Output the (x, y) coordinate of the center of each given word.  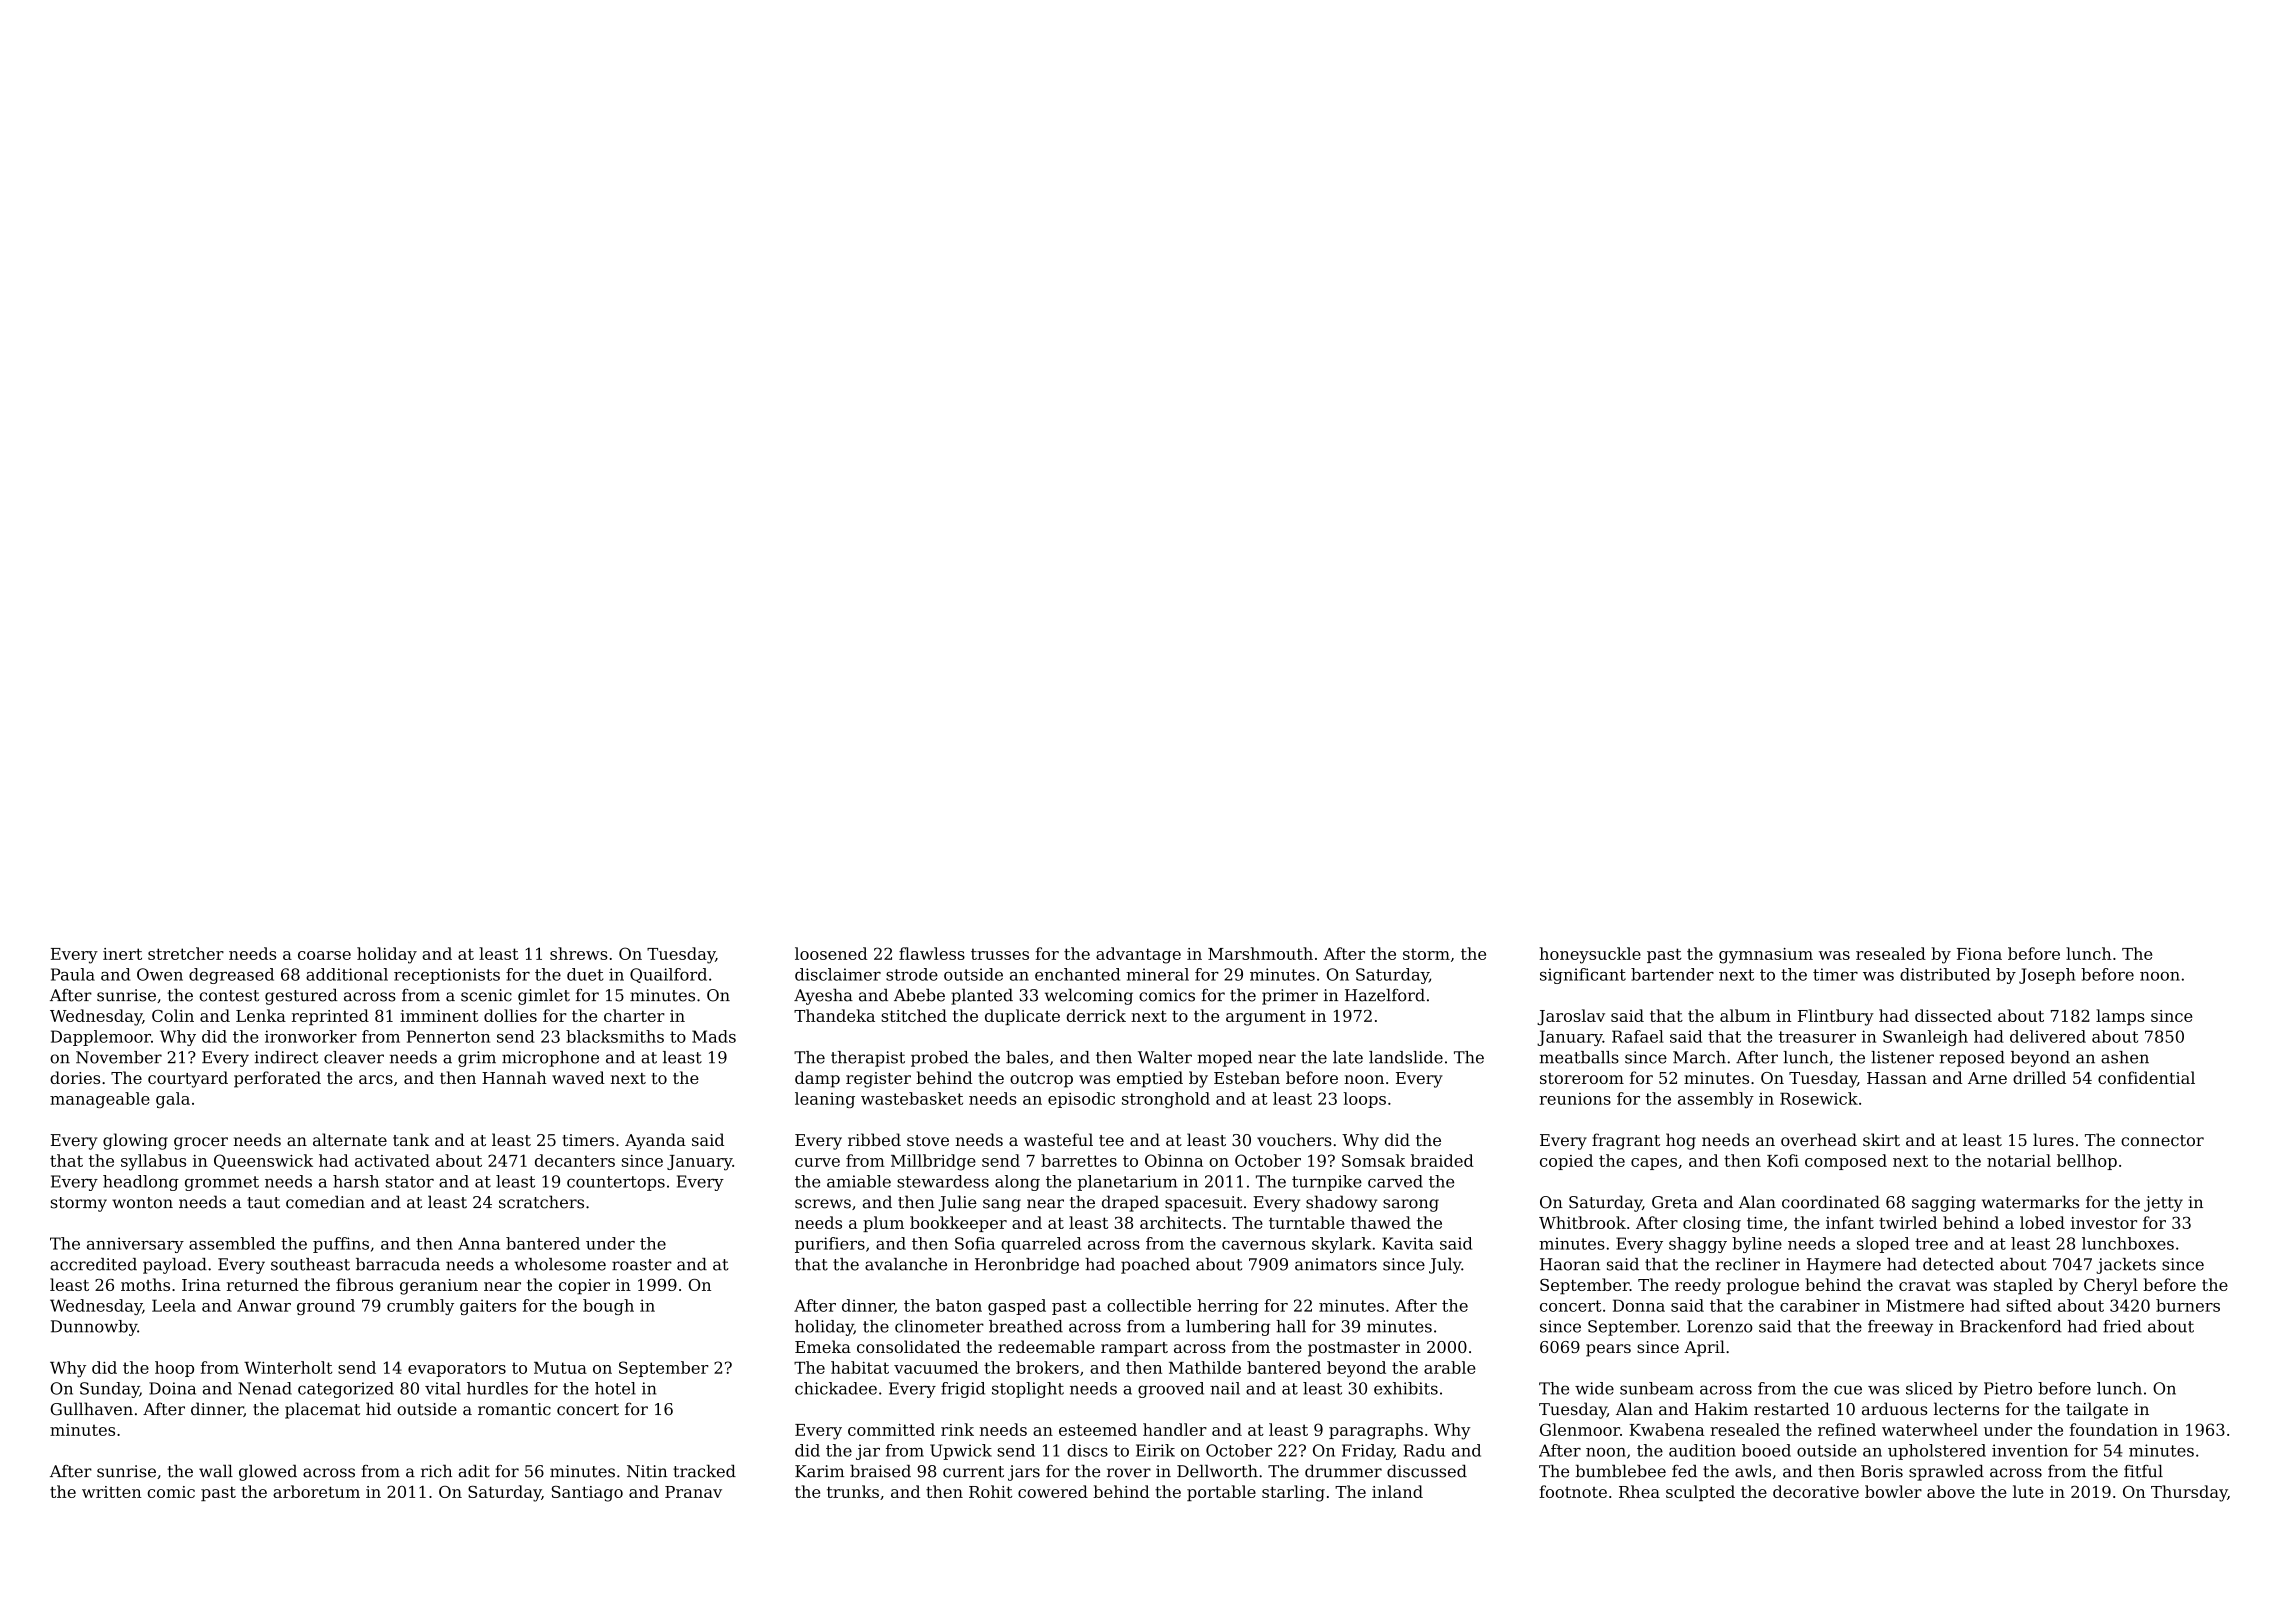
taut (263, 1203)
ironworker (311, 1036)
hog (1681, 1141)
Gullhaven (92, 1409)
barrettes (1079, 1160)
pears (1608, 1350)
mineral (1157, 974)
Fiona (1979, 954)
